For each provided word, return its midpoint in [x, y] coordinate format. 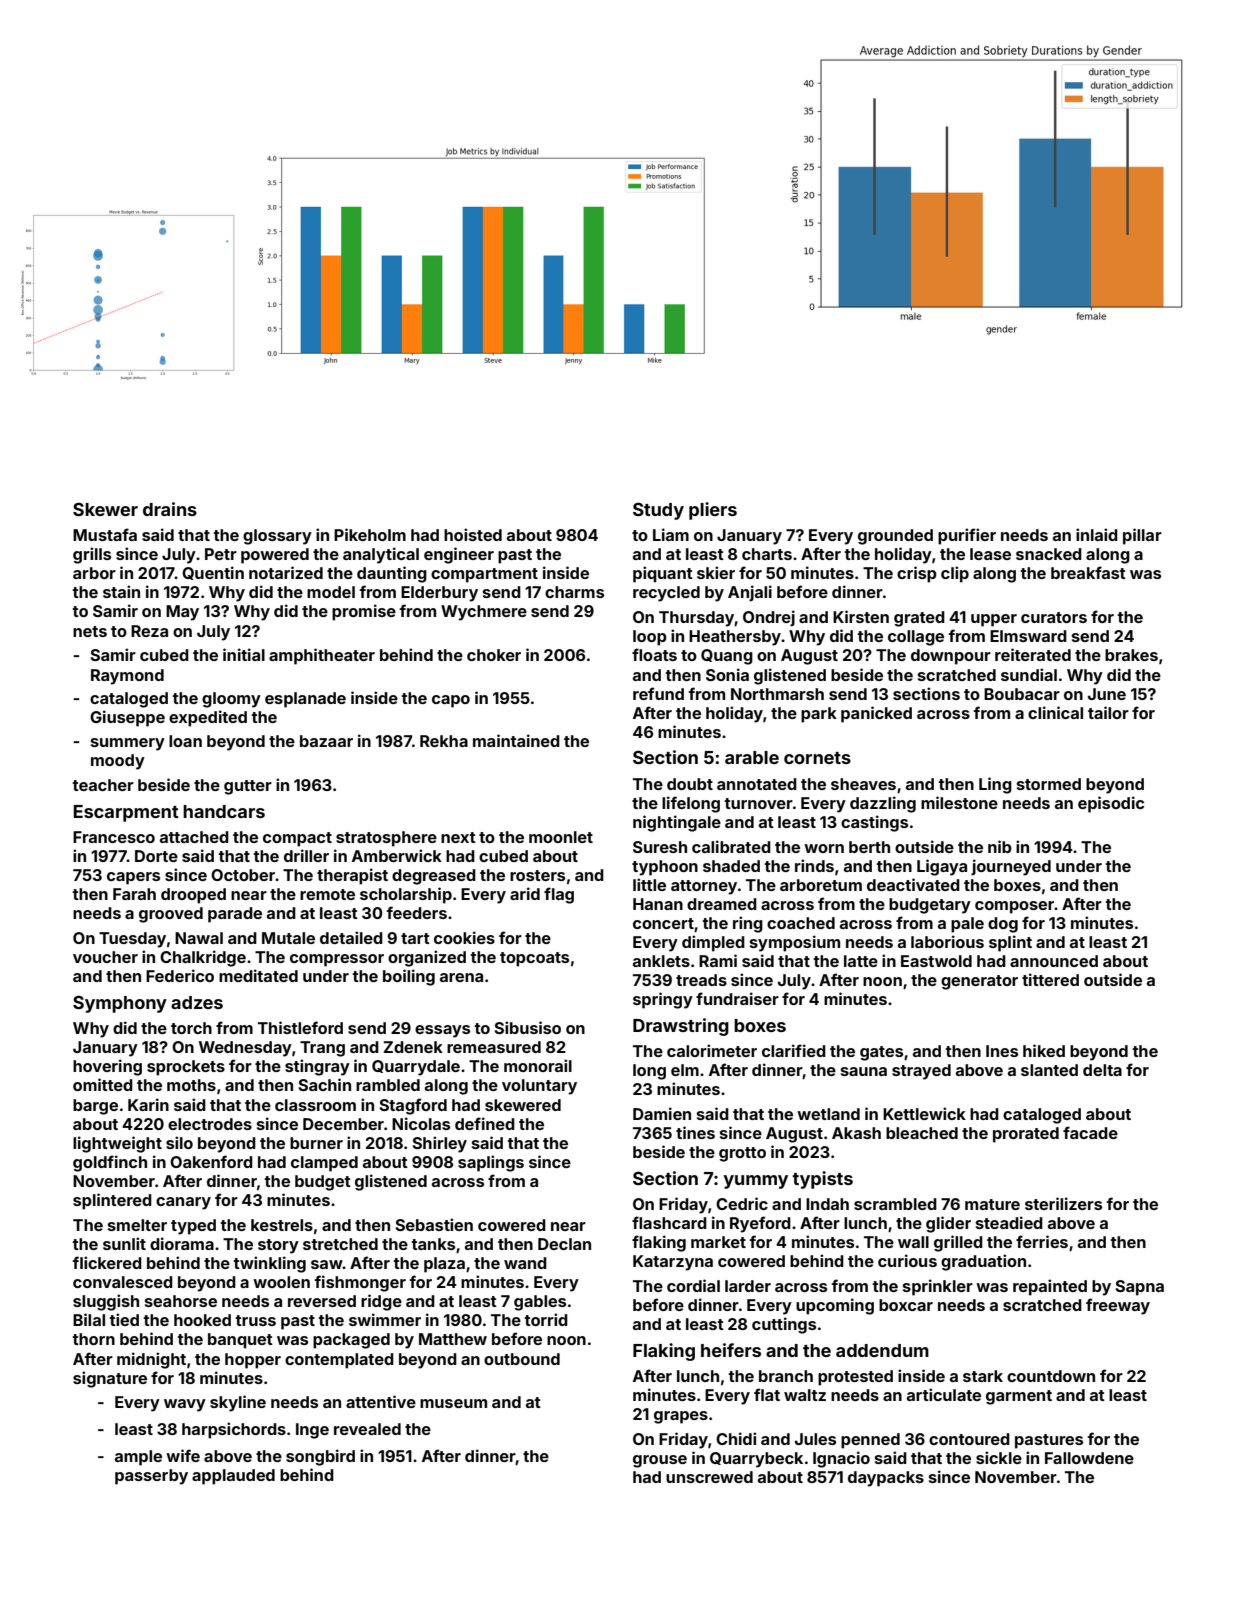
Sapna [1140, 1288]
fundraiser [737, 998]
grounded [895, 537]
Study [658, 511]
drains [170, 509]
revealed [367, 1429]
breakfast [1088, 572]
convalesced [123, 1282]
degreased [434, 877]
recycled [666, 594]
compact [297, 839]
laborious [947, 941]
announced [1054, 961]
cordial [693, 1285]
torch [191, 1028]
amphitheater [322, 656]
